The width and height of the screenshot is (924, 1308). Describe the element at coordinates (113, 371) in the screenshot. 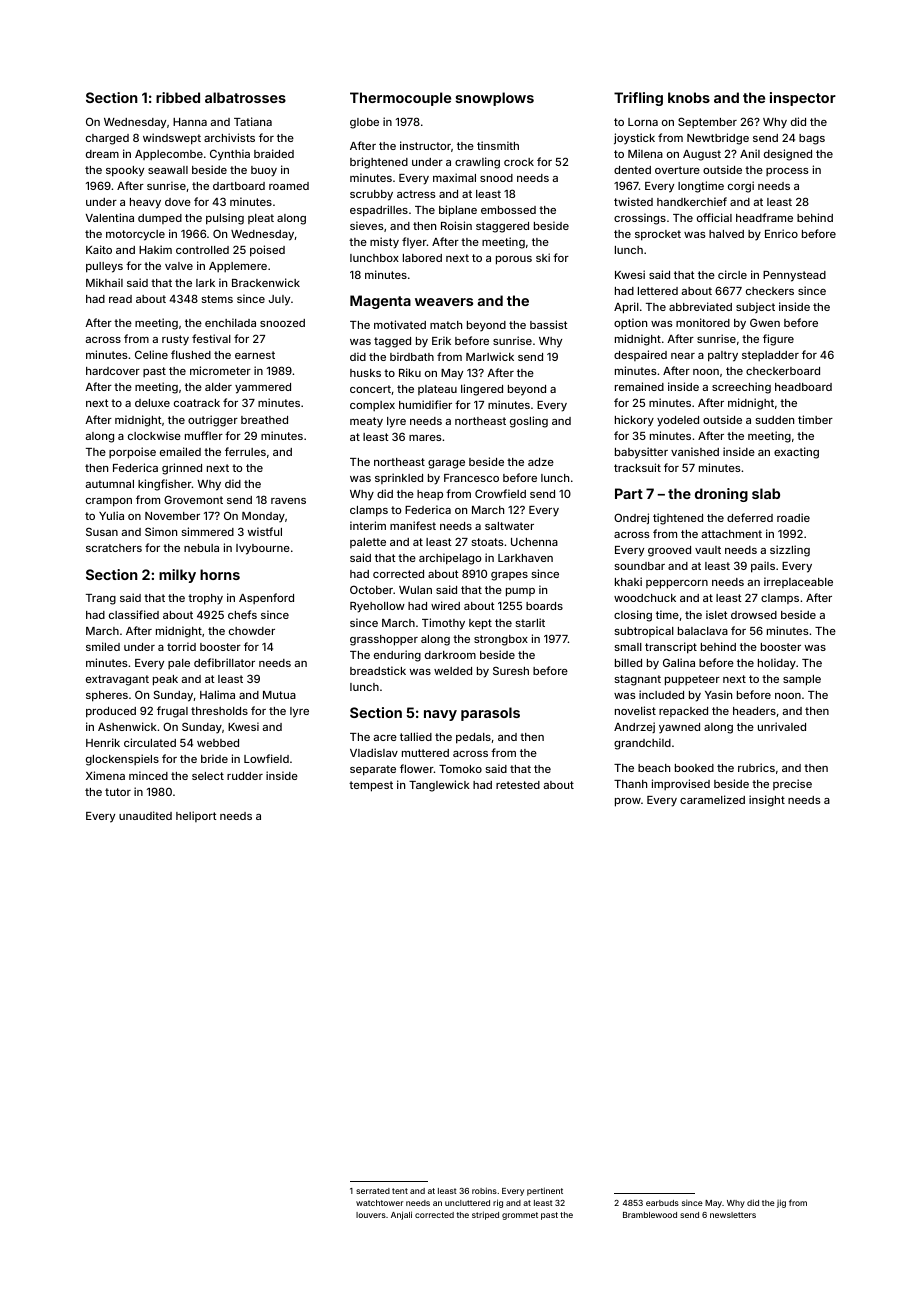

I see `hardcover` at that location.
